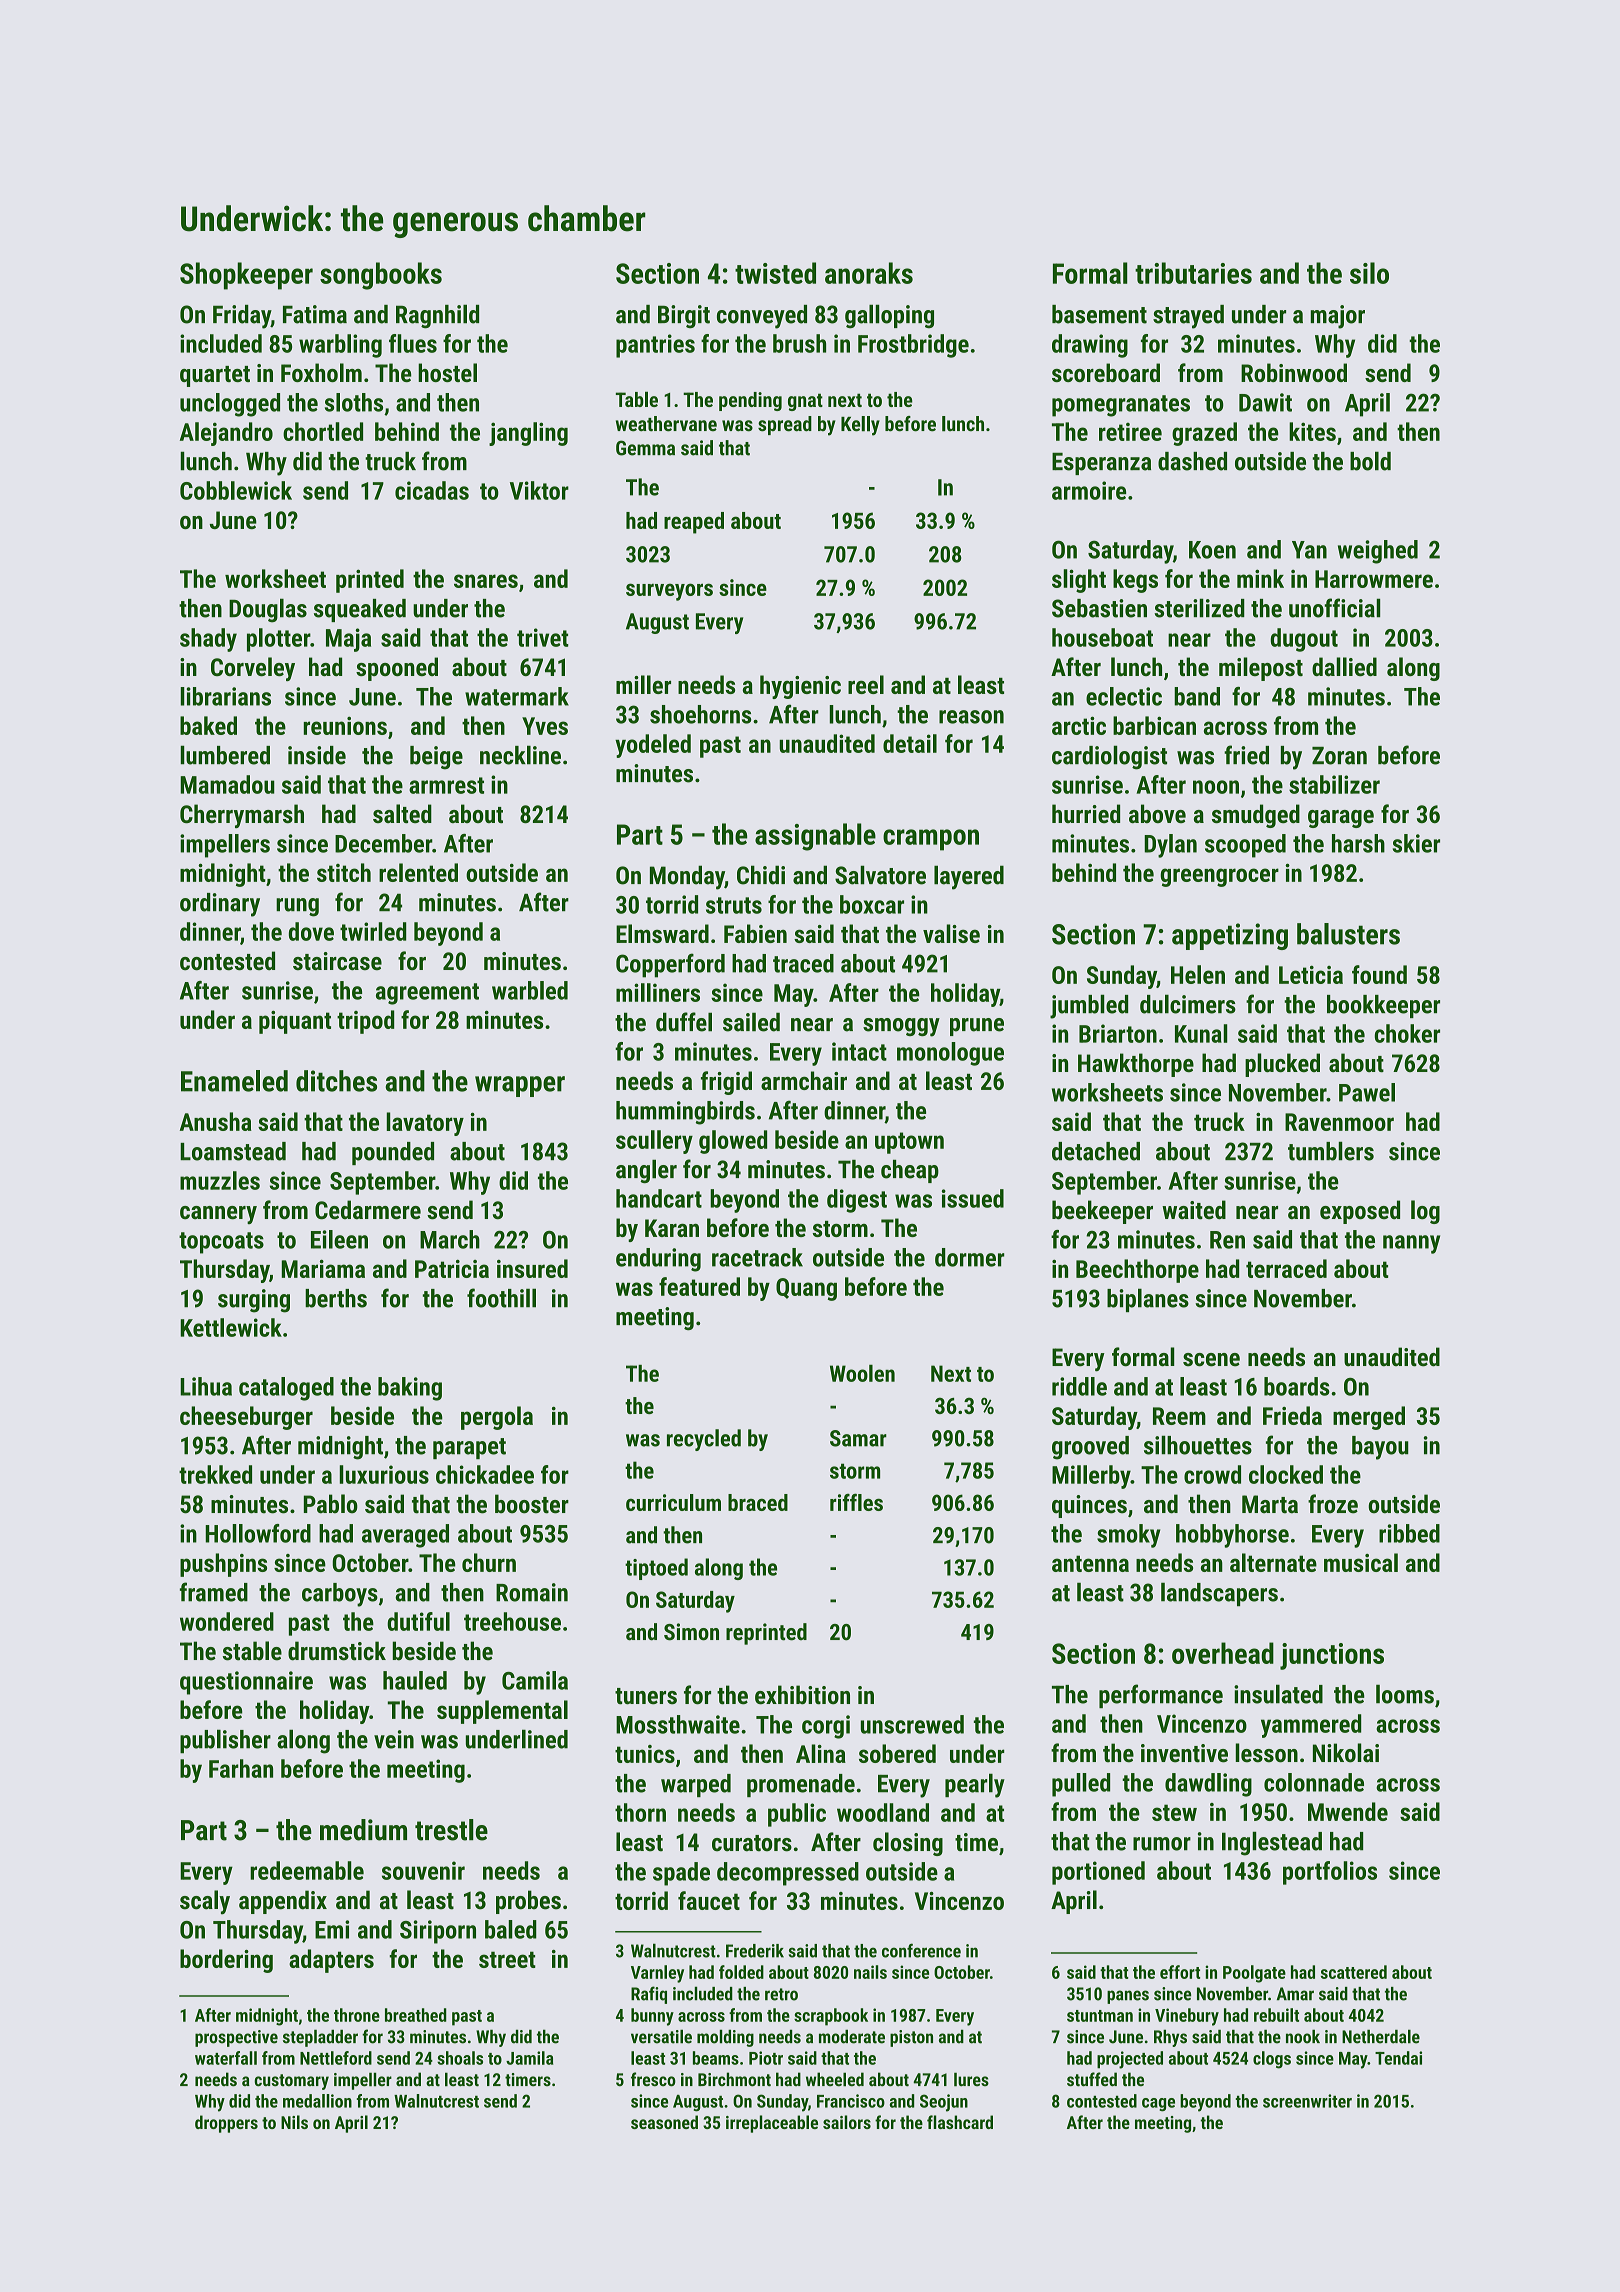  I want to click on looms, so click(1405, 1694).
